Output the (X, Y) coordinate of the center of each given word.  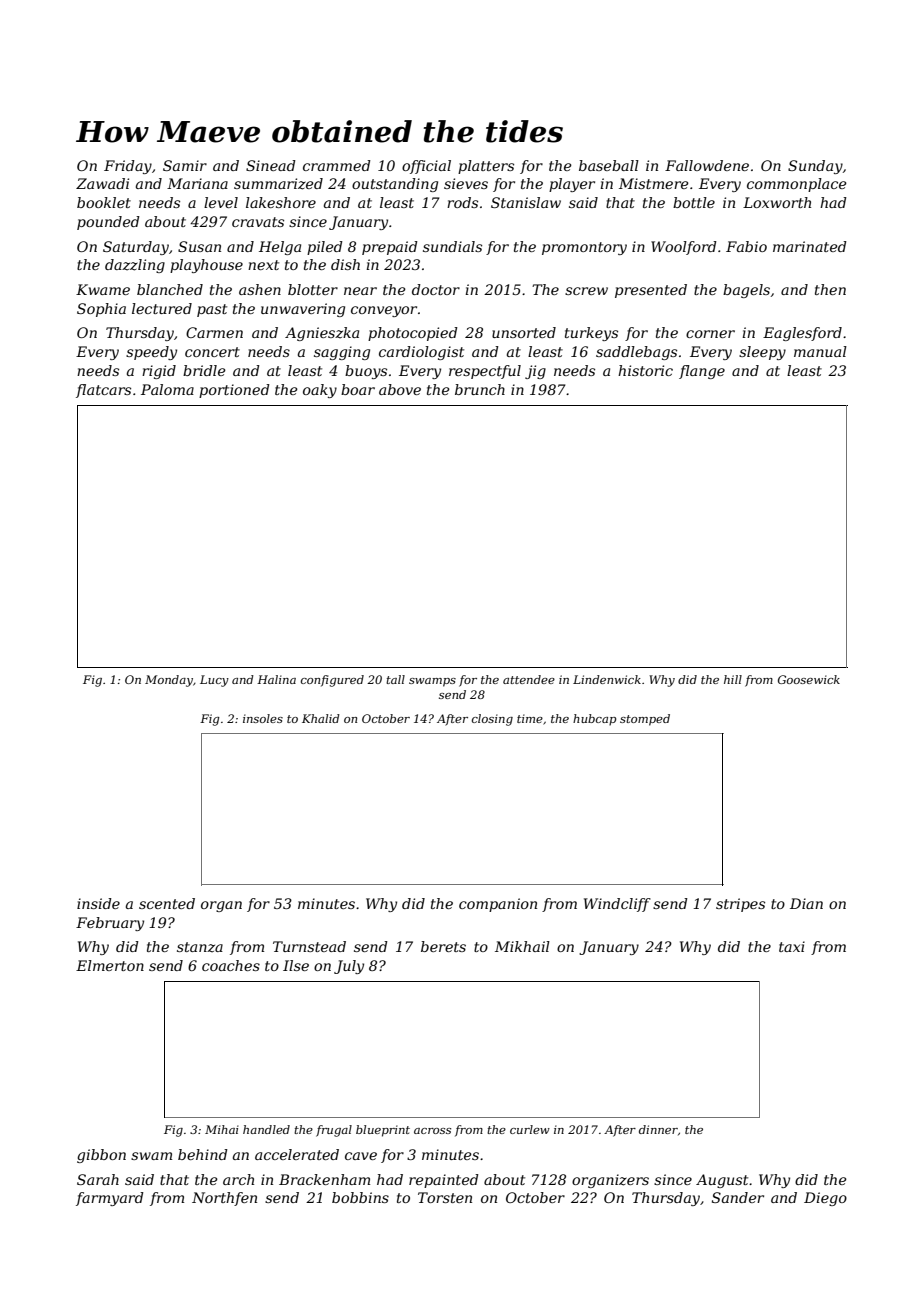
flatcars (103, 391)
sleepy (762, 353)
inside (98, 903)
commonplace (797, 185)
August (722, 1181)
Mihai (222, 1129)
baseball (609, 165)
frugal (334, 1131)
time (530, 718)
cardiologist (421, 353)
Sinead (271, 165)
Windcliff (617, 905)
